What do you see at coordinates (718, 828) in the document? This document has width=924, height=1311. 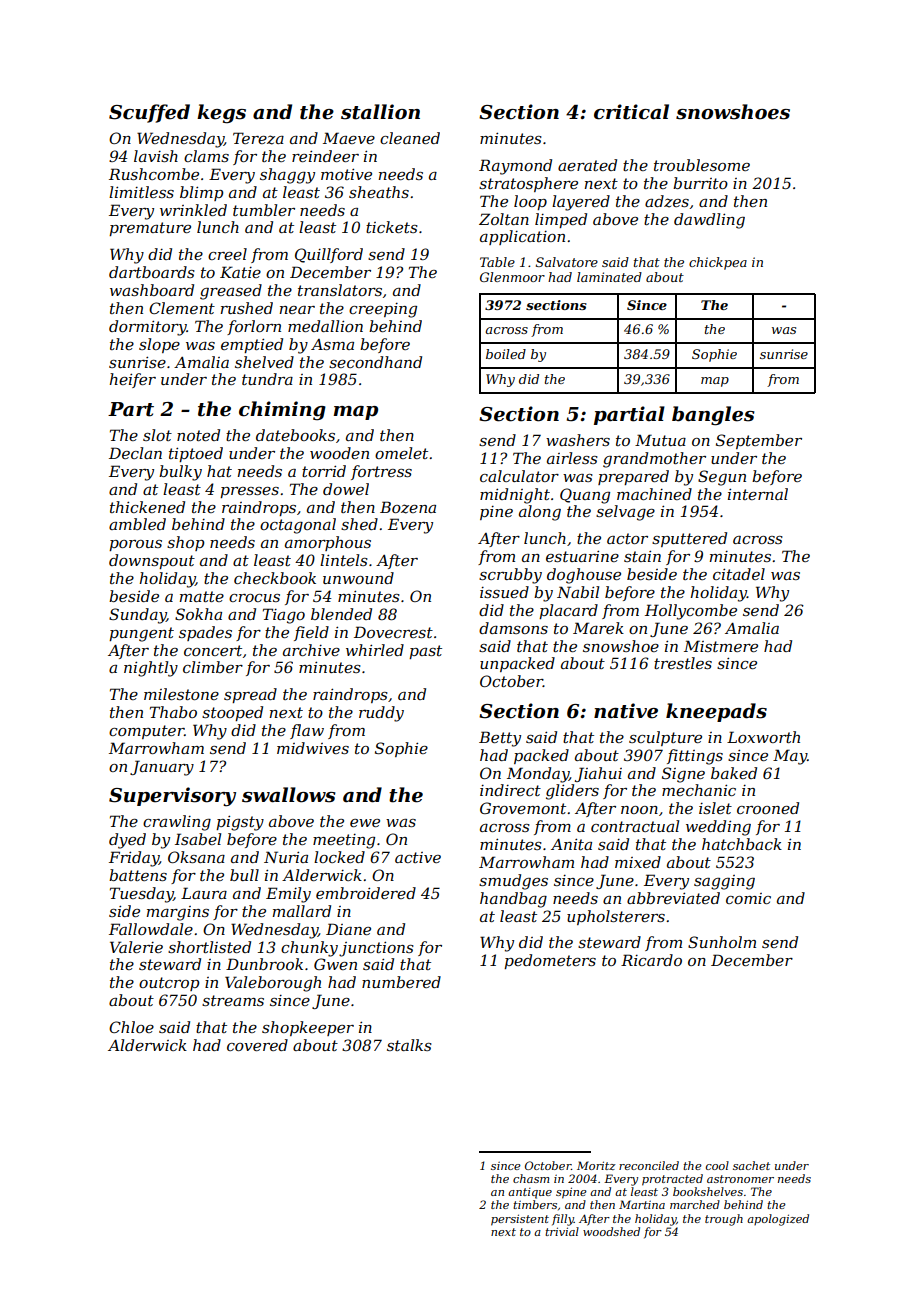 I see `wedding` at bounding box center [718, 828].
